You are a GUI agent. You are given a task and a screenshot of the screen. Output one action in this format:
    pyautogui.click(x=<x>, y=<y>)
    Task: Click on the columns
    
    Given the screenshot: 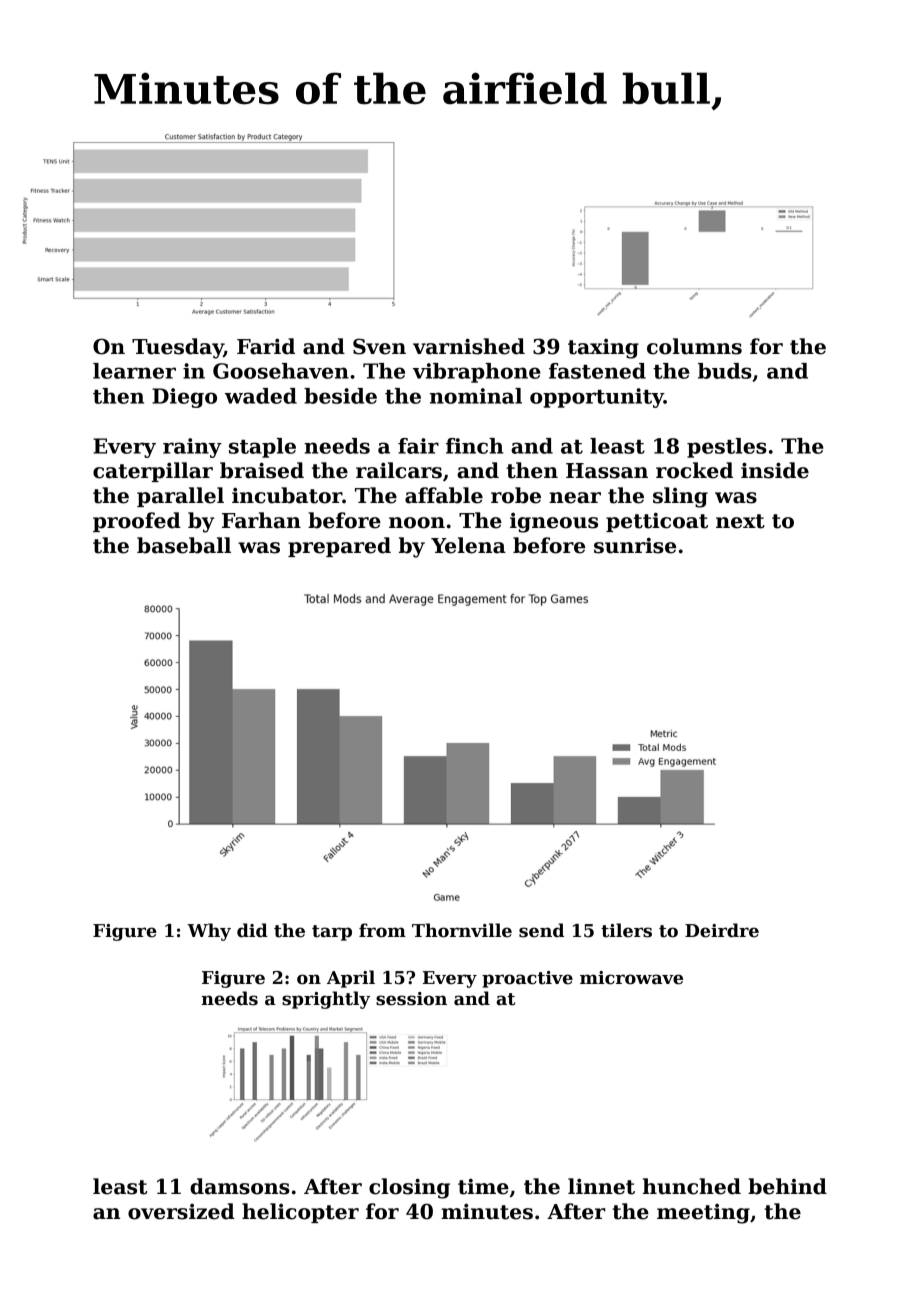 What is the action you would take?
    pyautogui.click(x=694, y=346)
